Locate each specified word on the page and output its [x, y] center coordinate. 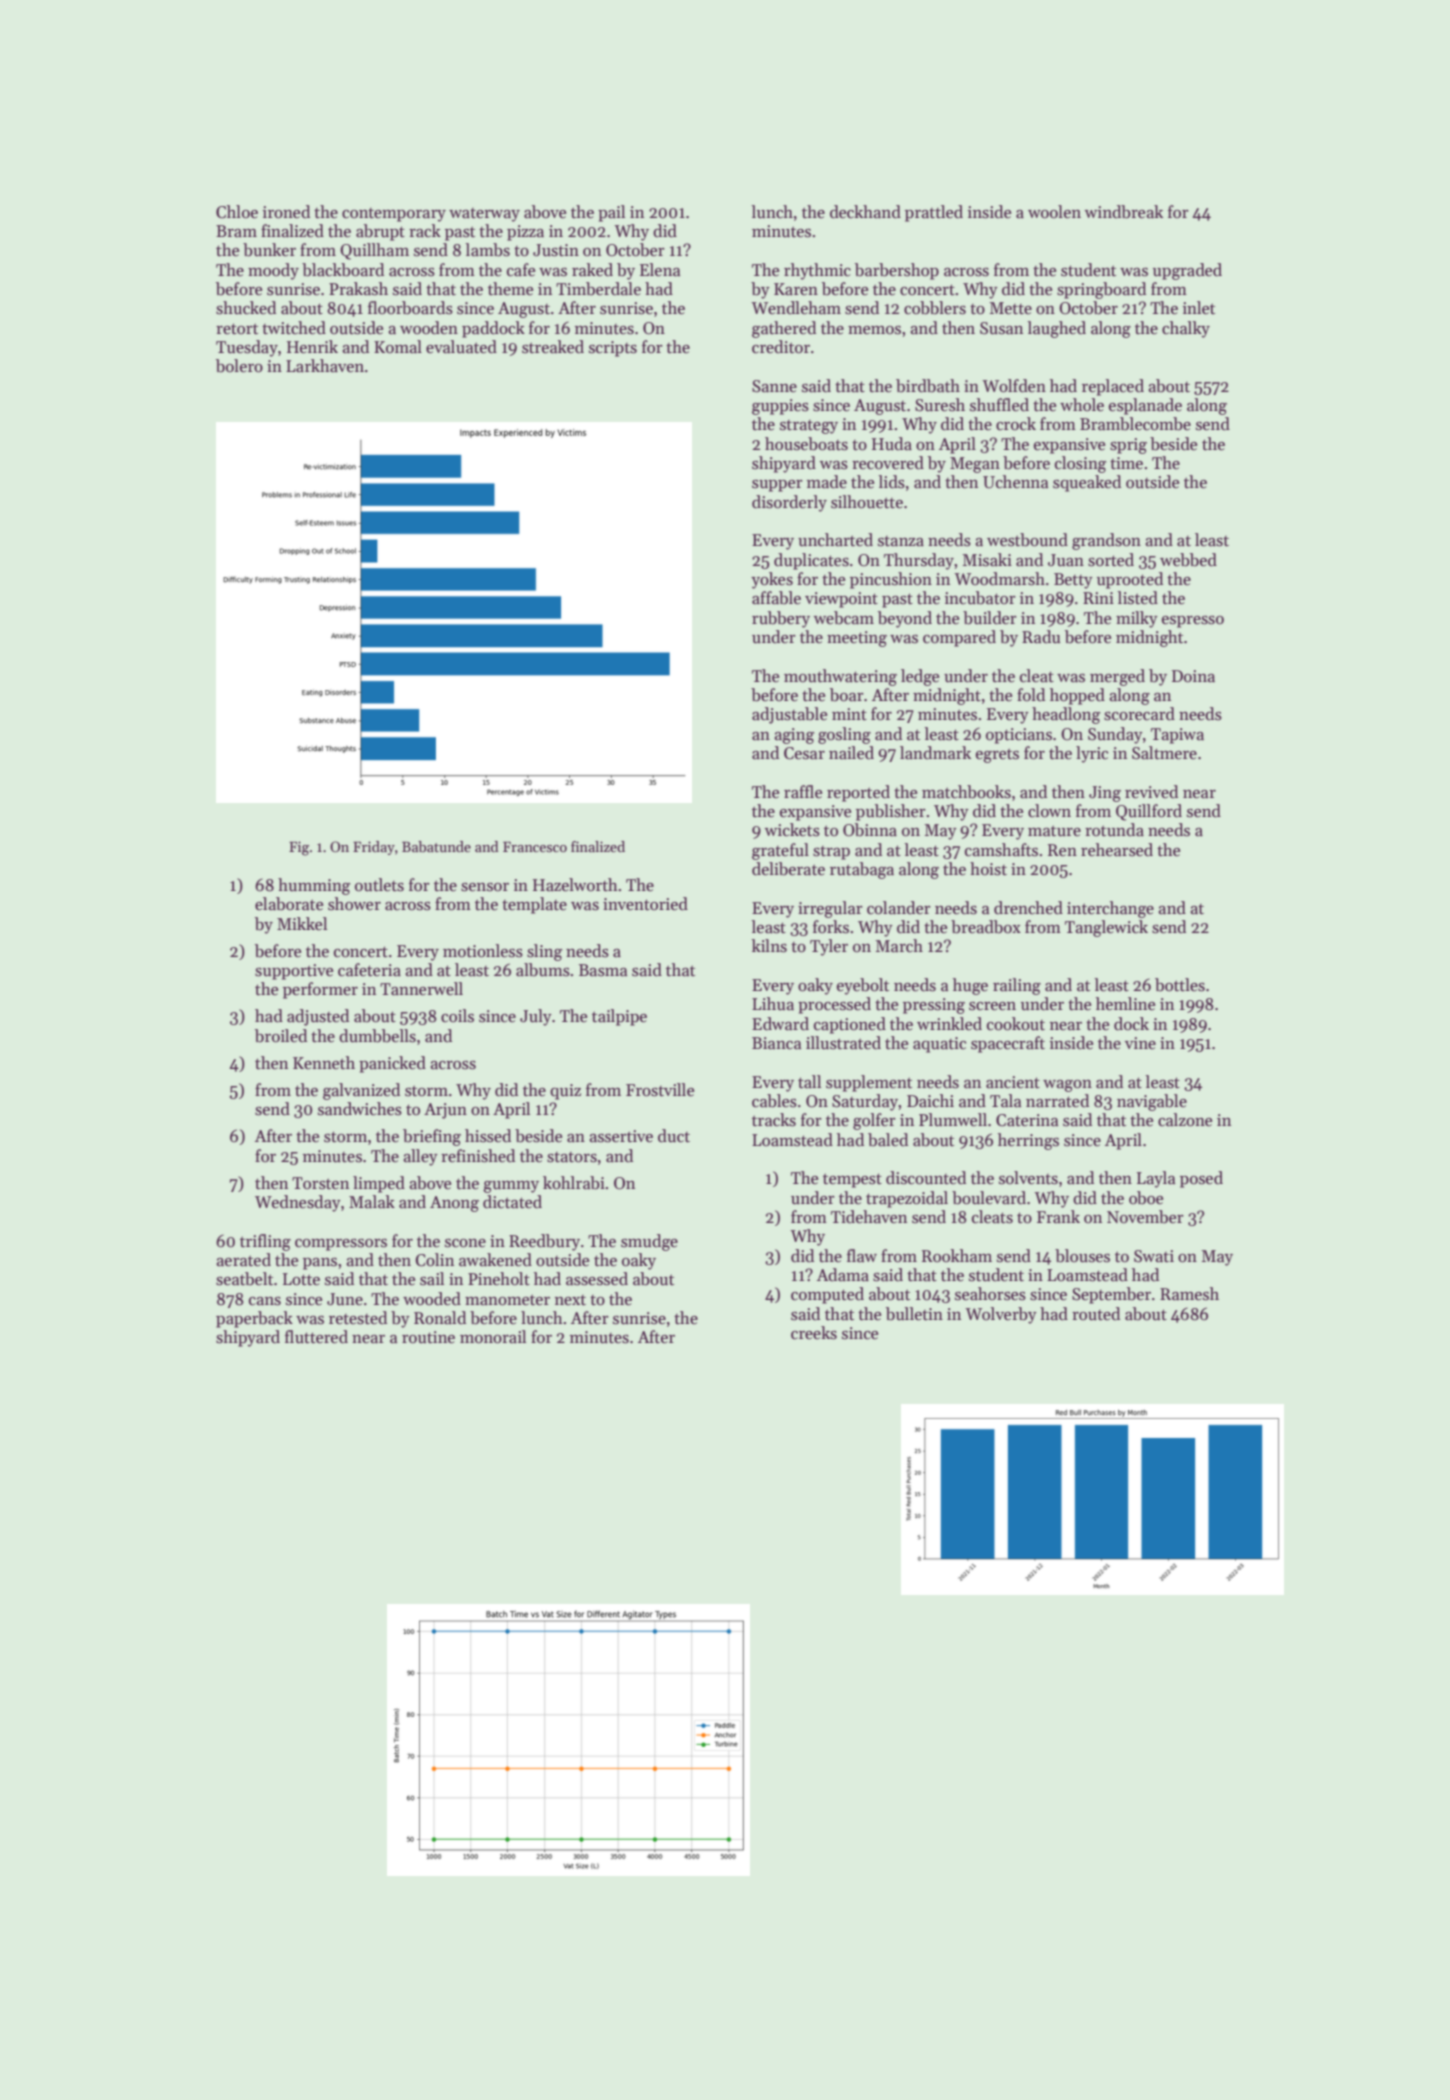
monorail [493, 1337]
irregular [830, 909]
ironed [286, 212]
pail [611, 213]
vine [1140, 1043]
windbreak [1124, 212]
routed [1096, 1314]
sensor [485, 887]
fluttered [316, 1337]
